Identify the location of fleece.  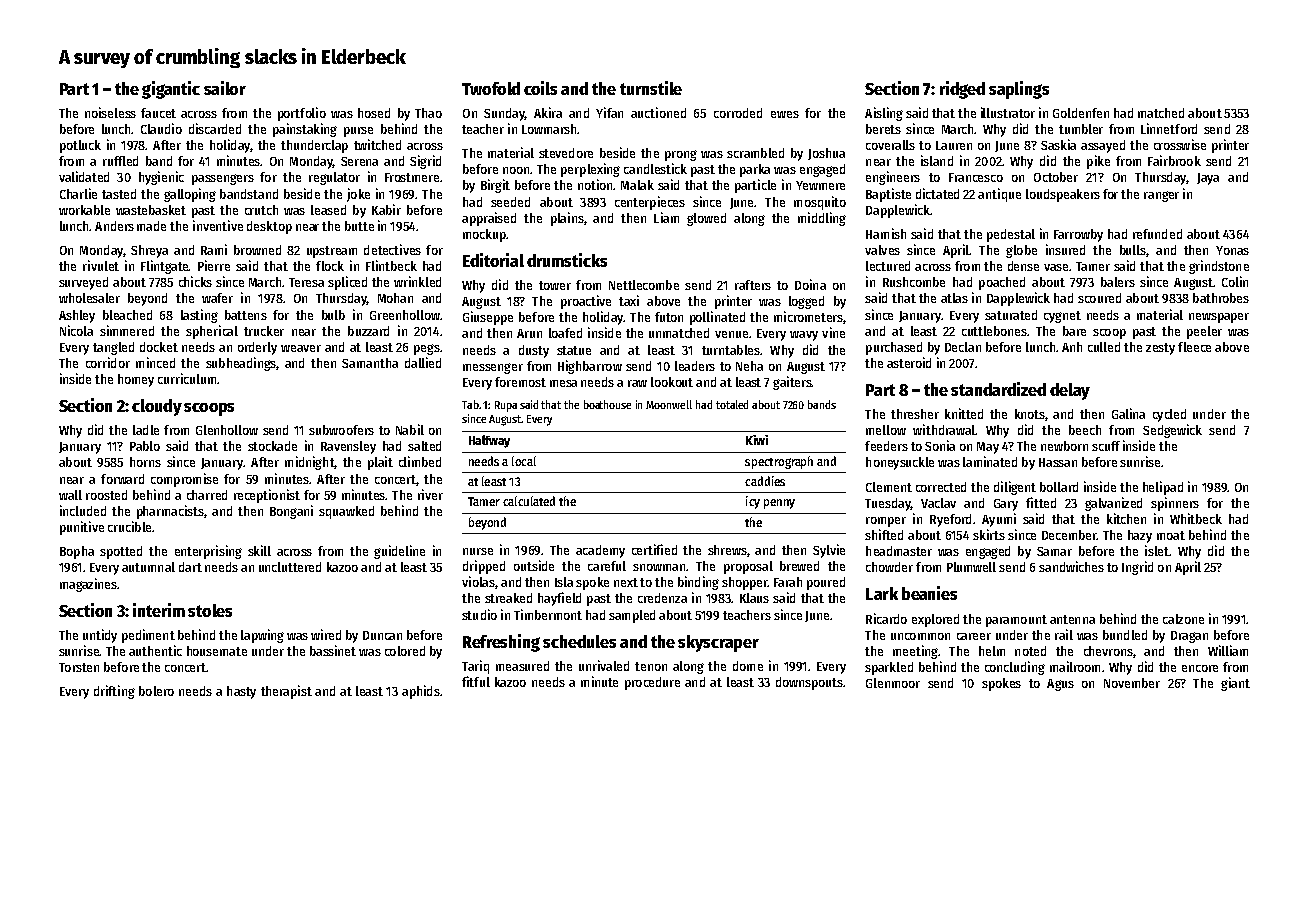
(1194, 347).
